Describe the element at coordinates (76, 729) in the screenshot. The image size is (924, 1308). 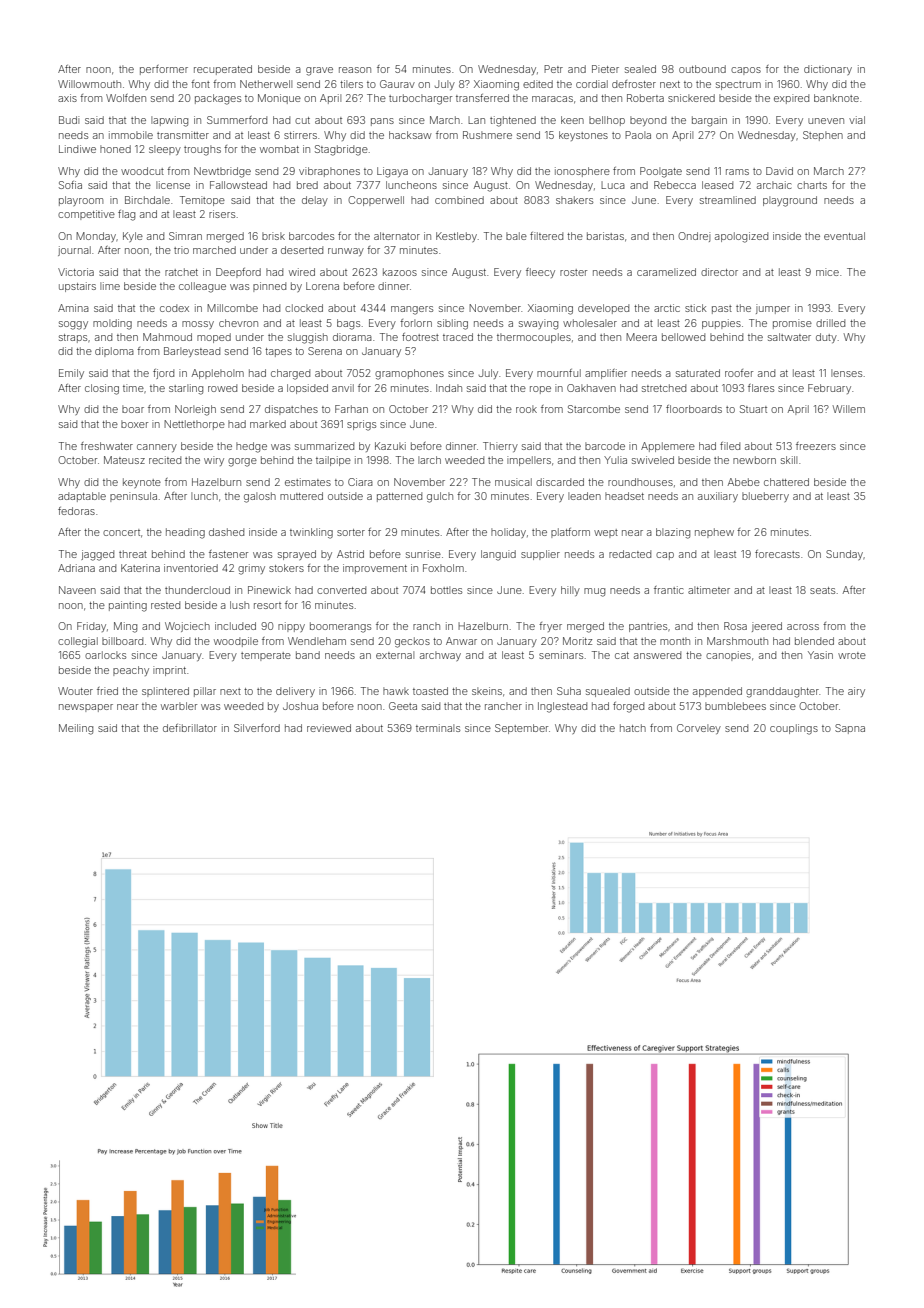
I see `Meiling` at that location.
